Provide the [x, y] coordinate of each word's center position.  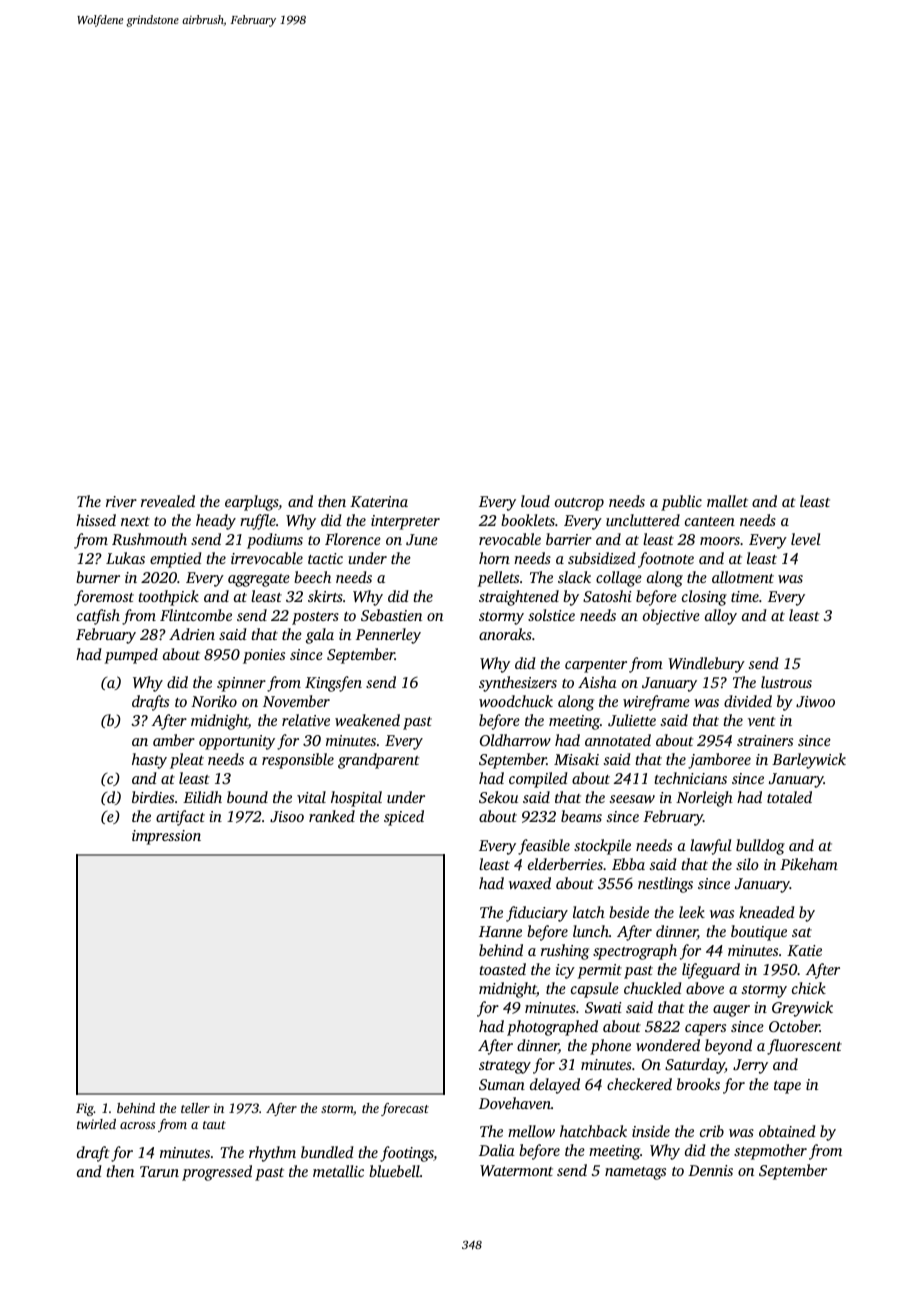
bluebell [394, 1171]
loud [535, 501]
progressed [217, 1173]
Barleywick [809, 761]
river [121, 501]
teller [195, 1108]
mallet [727, 501]
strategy [505, 1067]
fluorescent [804, 1047]
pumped [131, 656]
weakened [367, 720]
